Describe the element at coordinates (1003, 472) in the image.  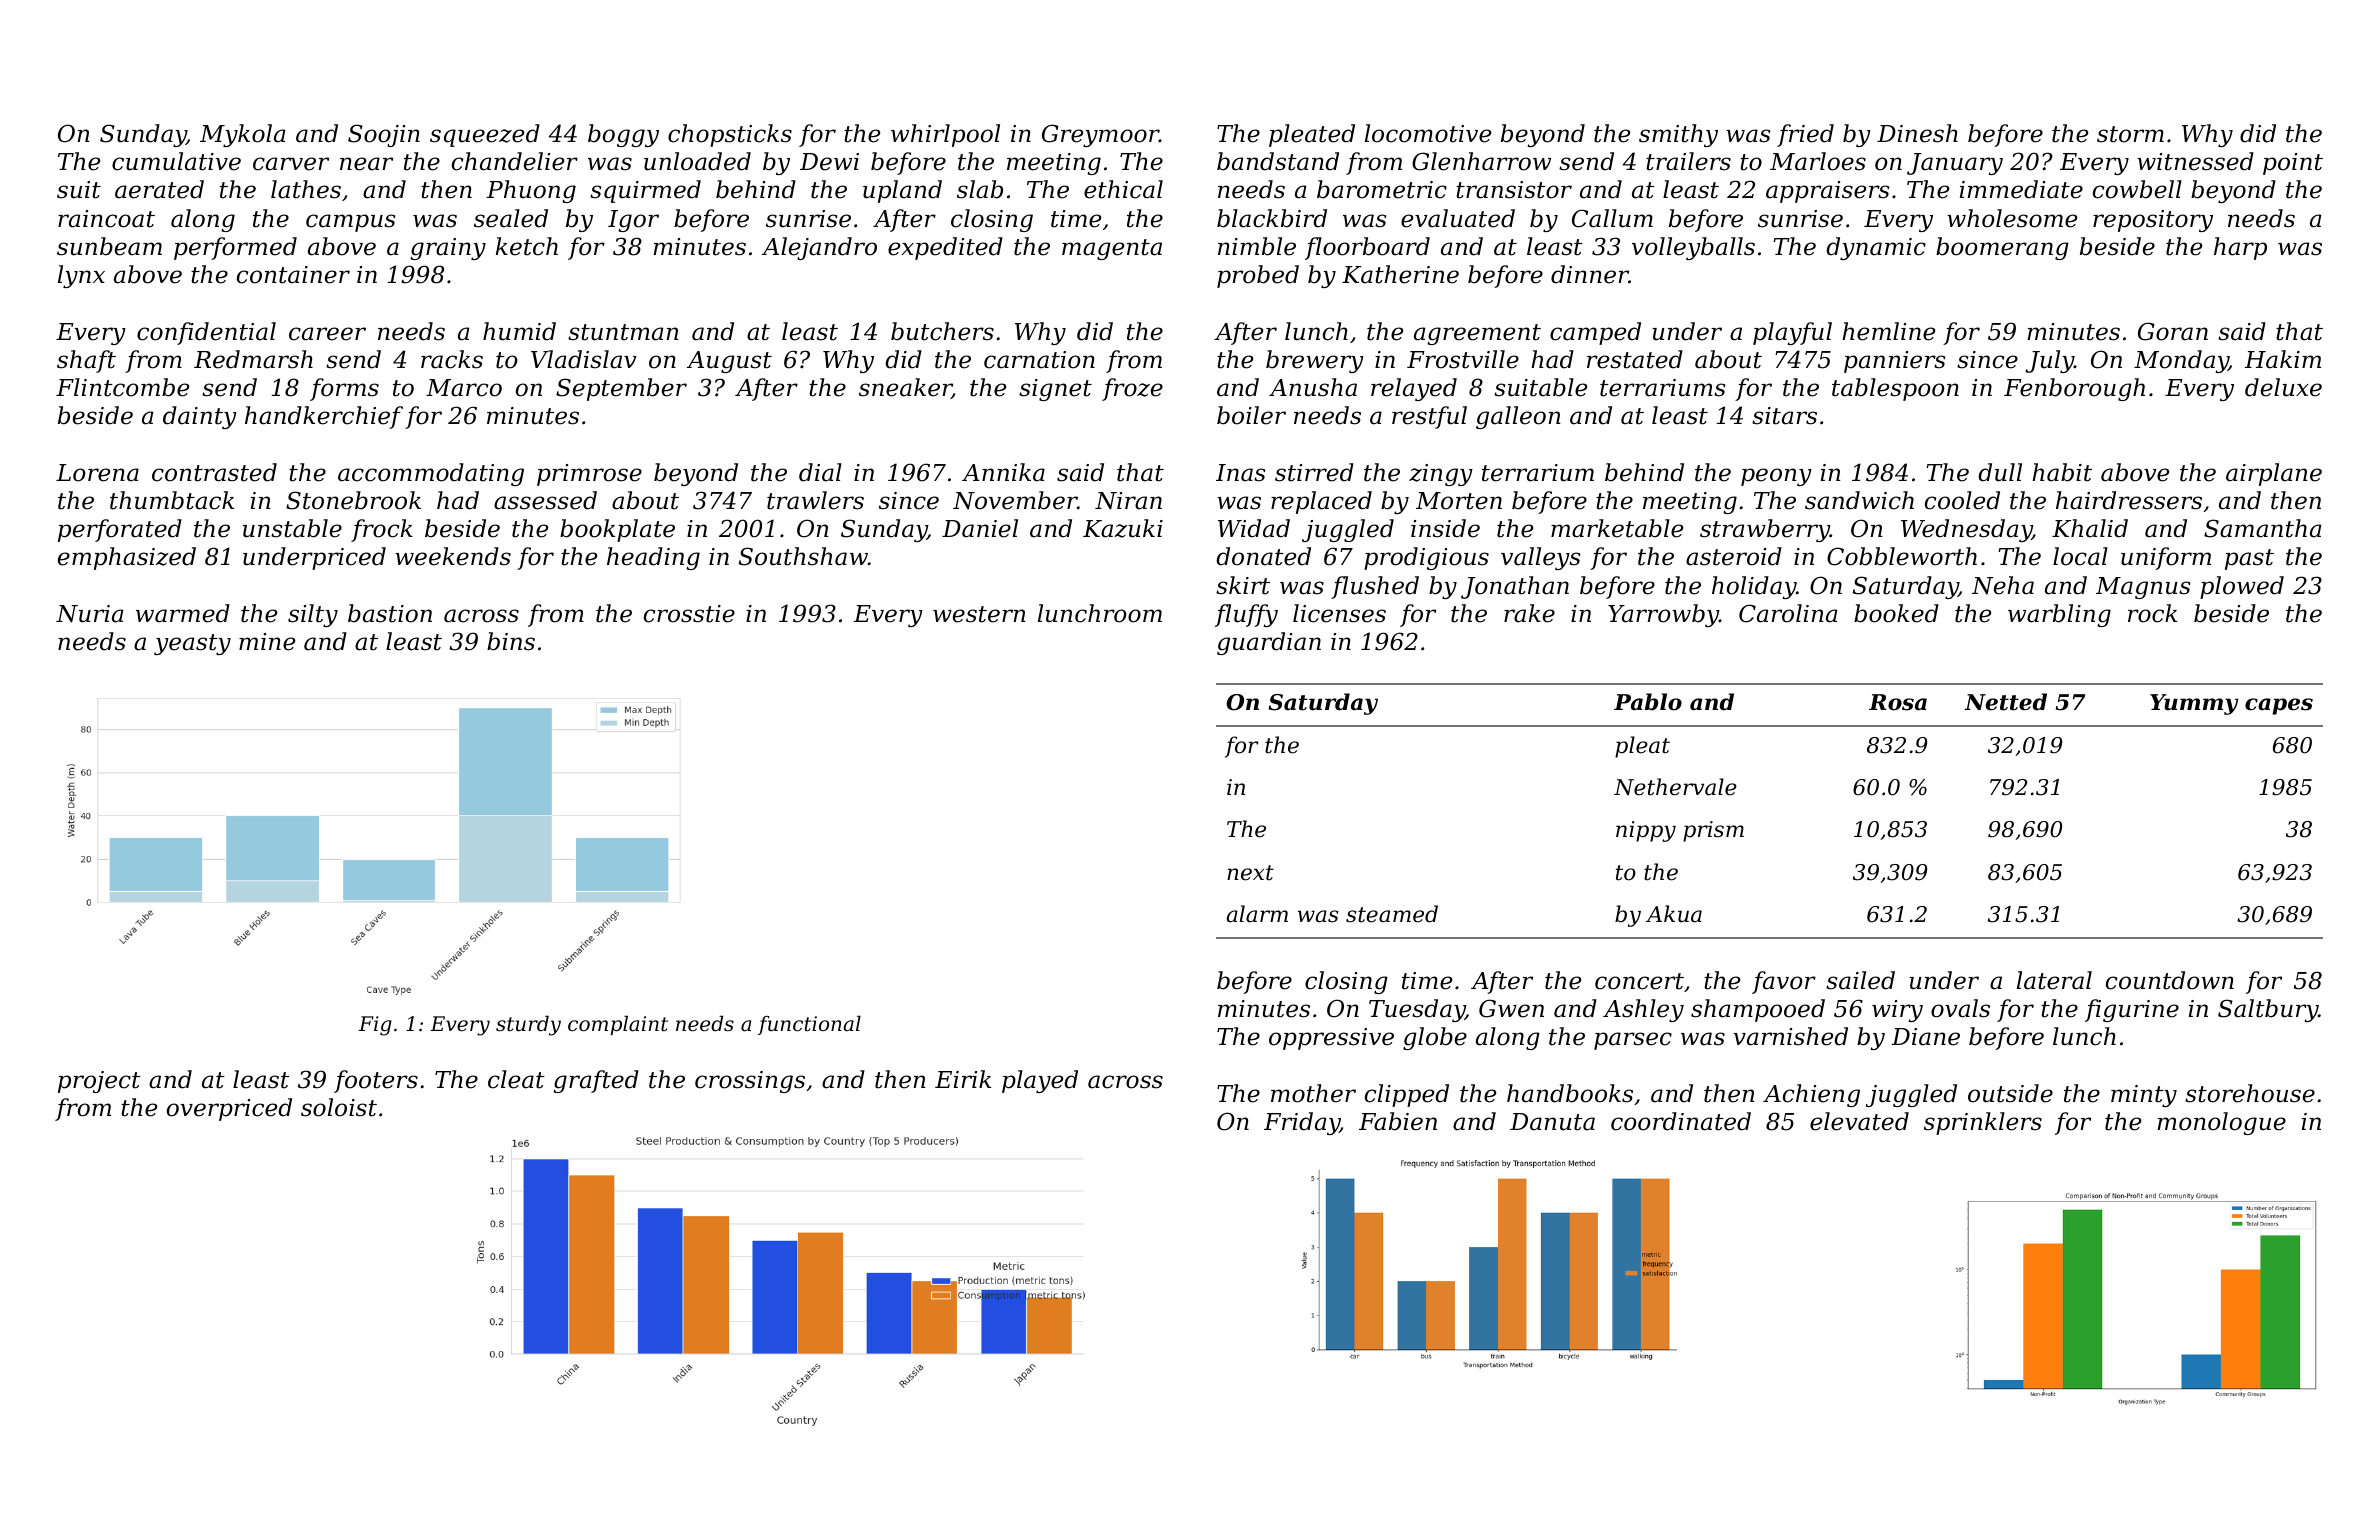
I see `Annika` at that location.
